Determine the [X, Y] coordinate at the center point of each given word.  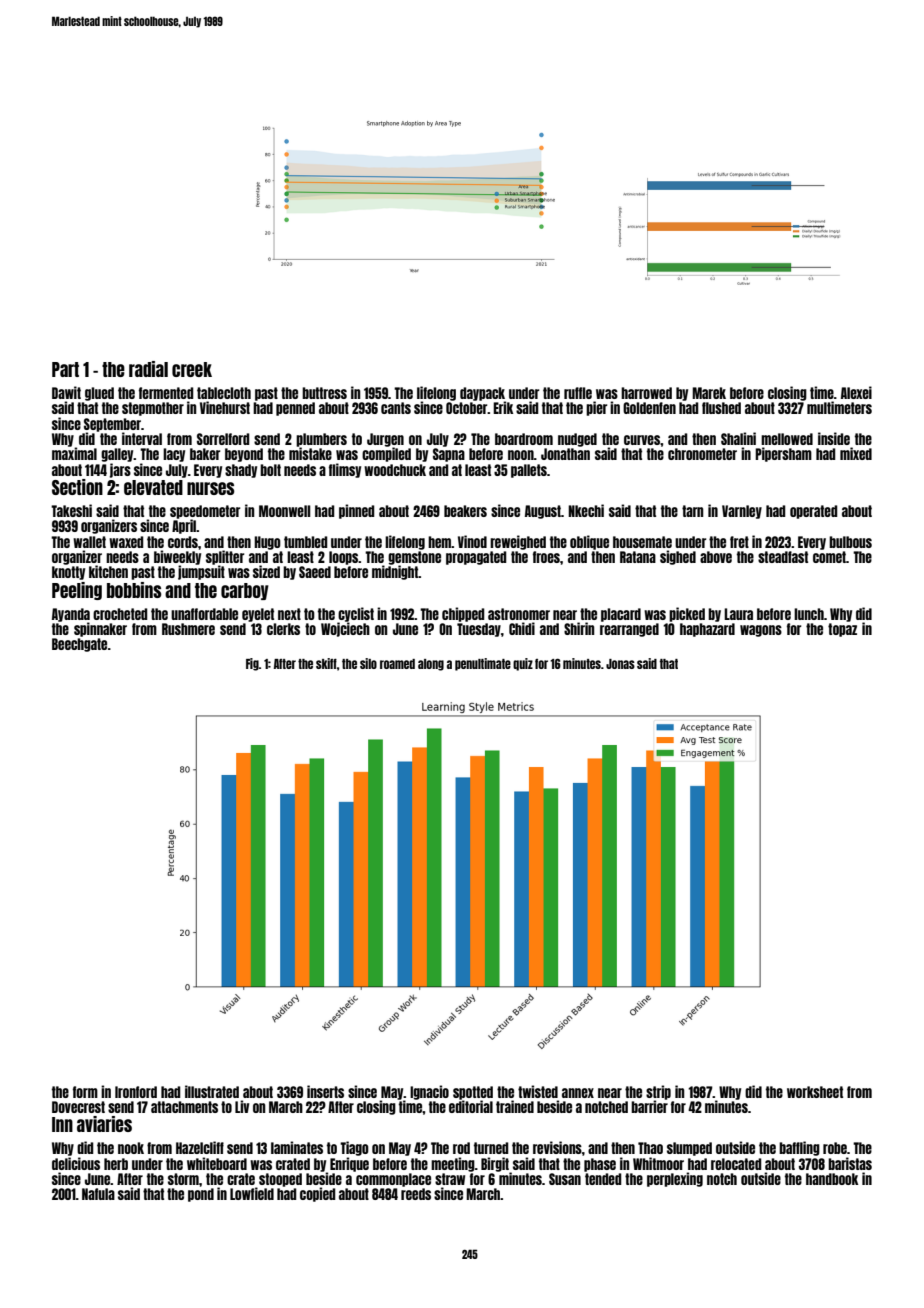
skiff [326, 663]
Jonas [620, 664]
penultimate [483, 664]
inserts [325, 1091]
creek [192, 369]
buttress [324, 393]
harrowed [646, 393]
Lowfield [252, 1193]
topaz [842, 630]
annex [578, 1093]
